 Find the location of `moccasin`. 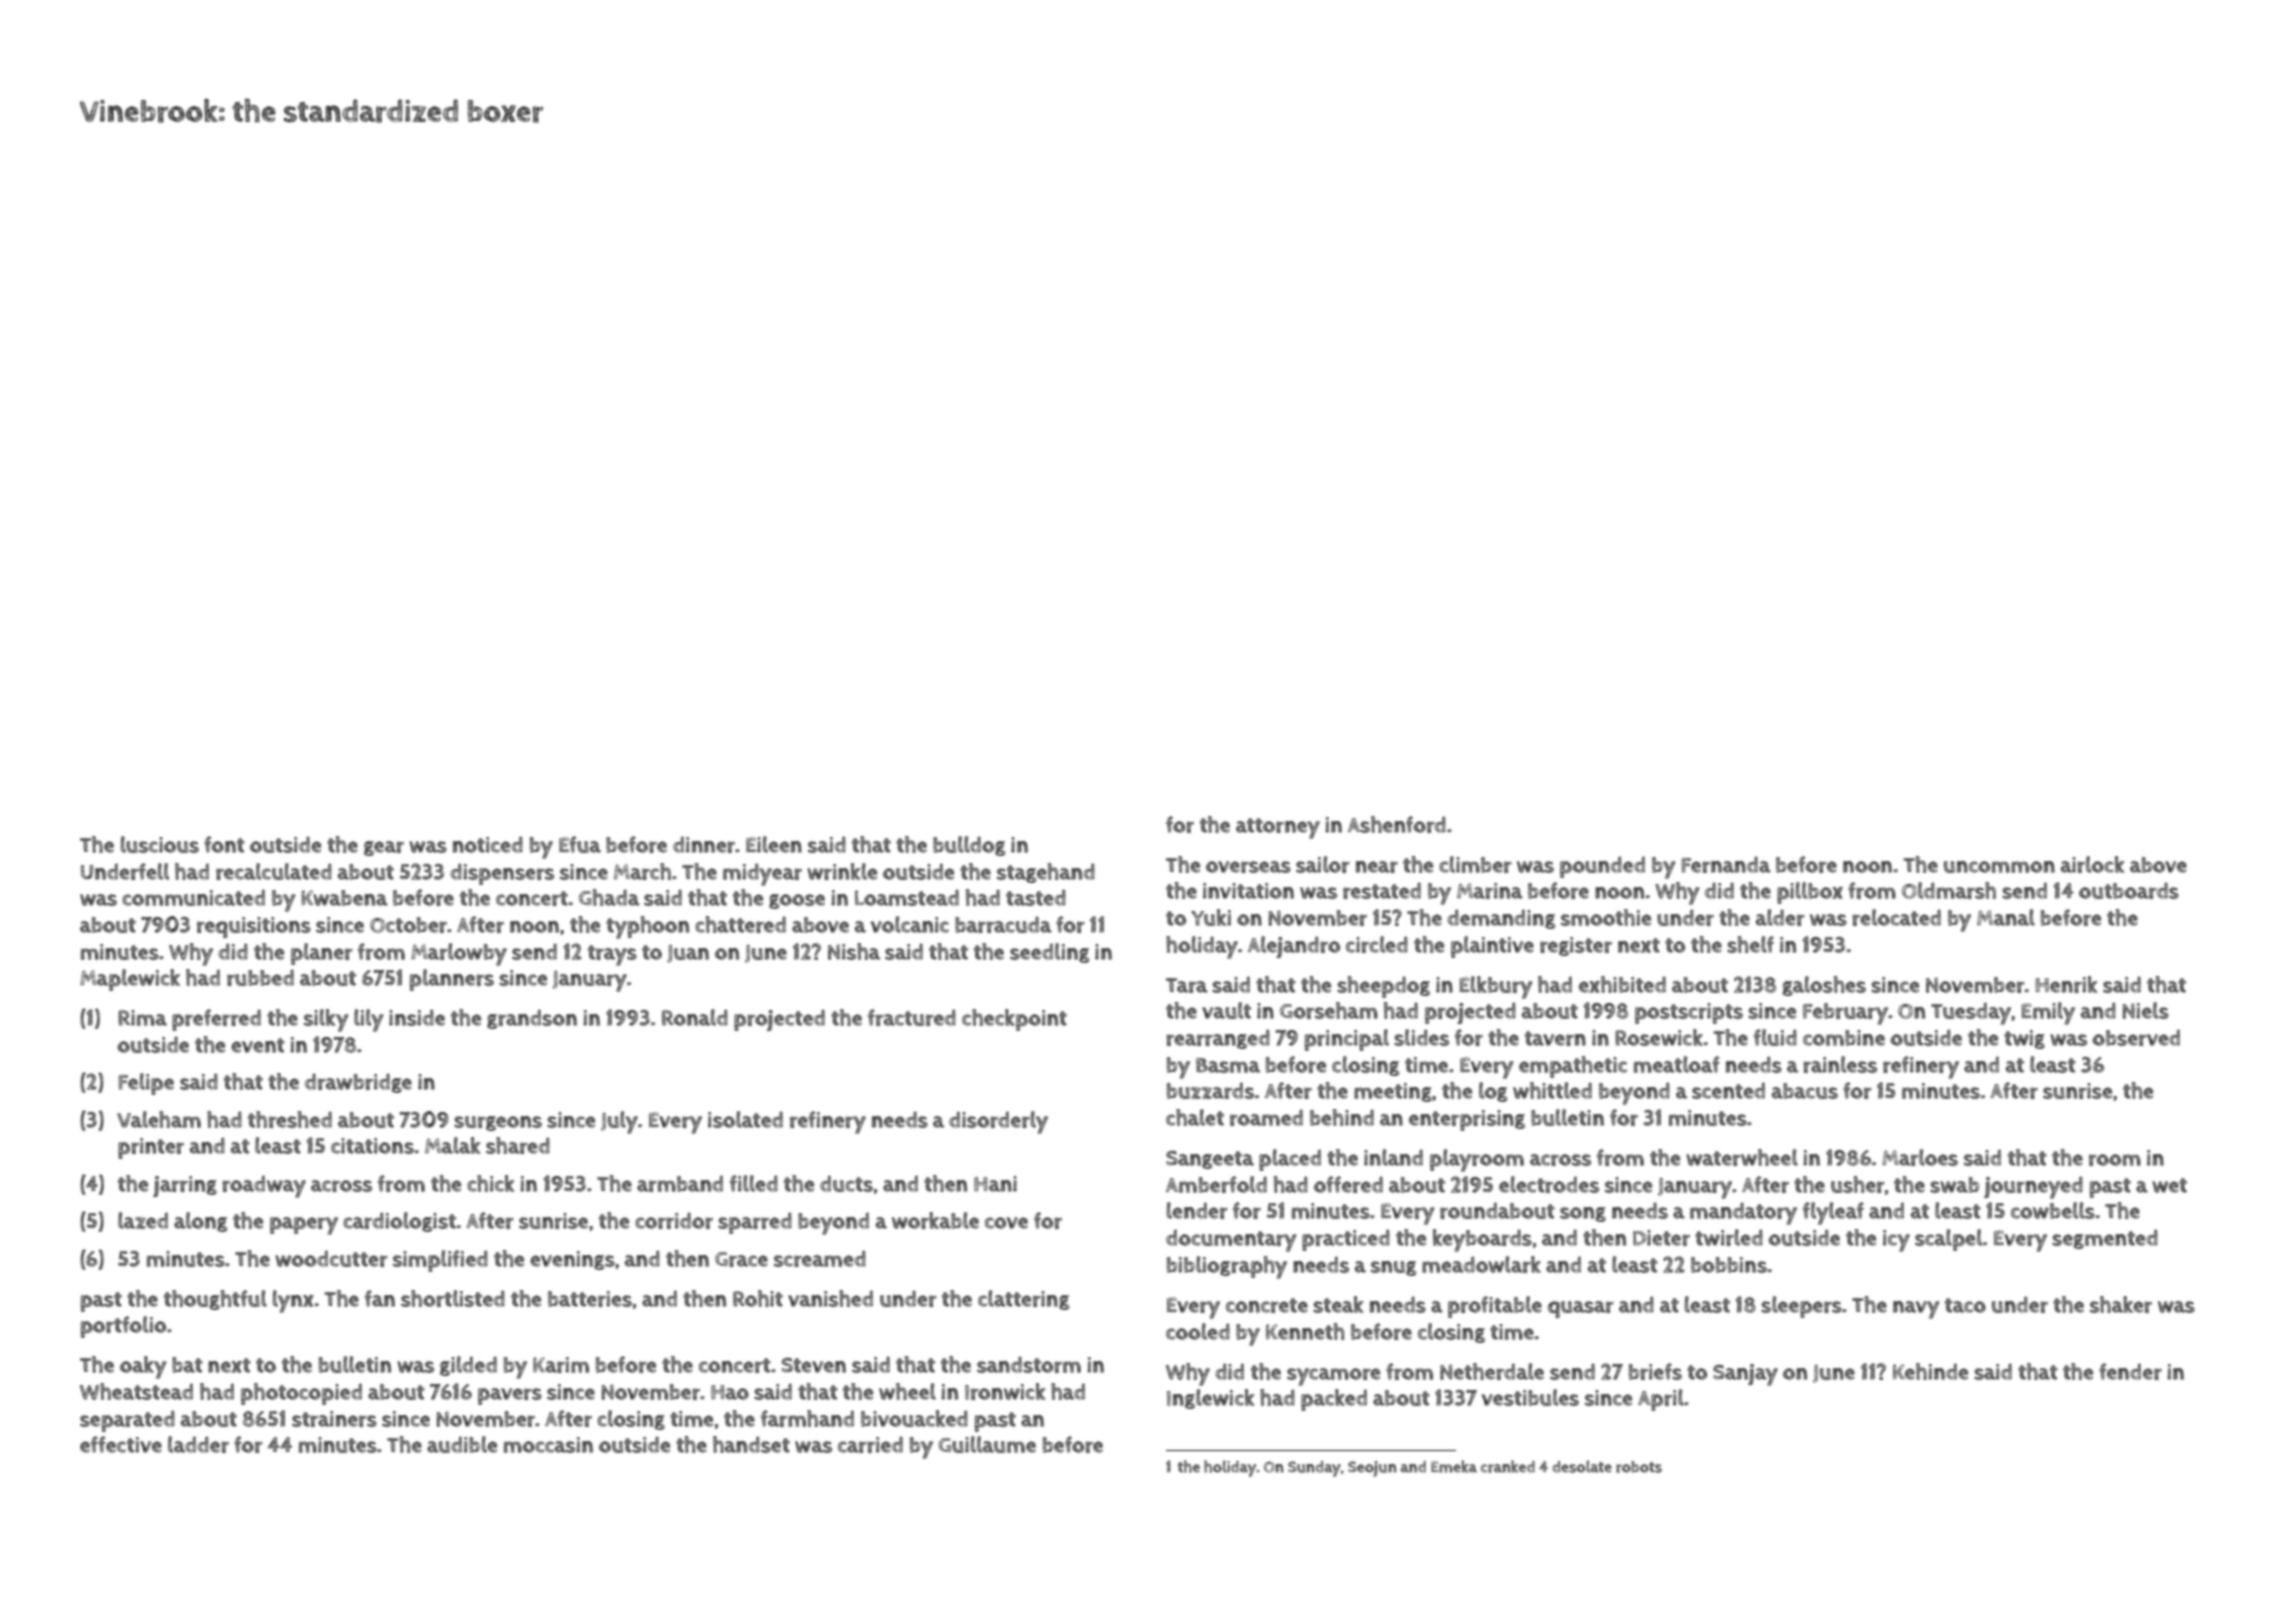

moccasin is located at coordinates (548, 1445).
